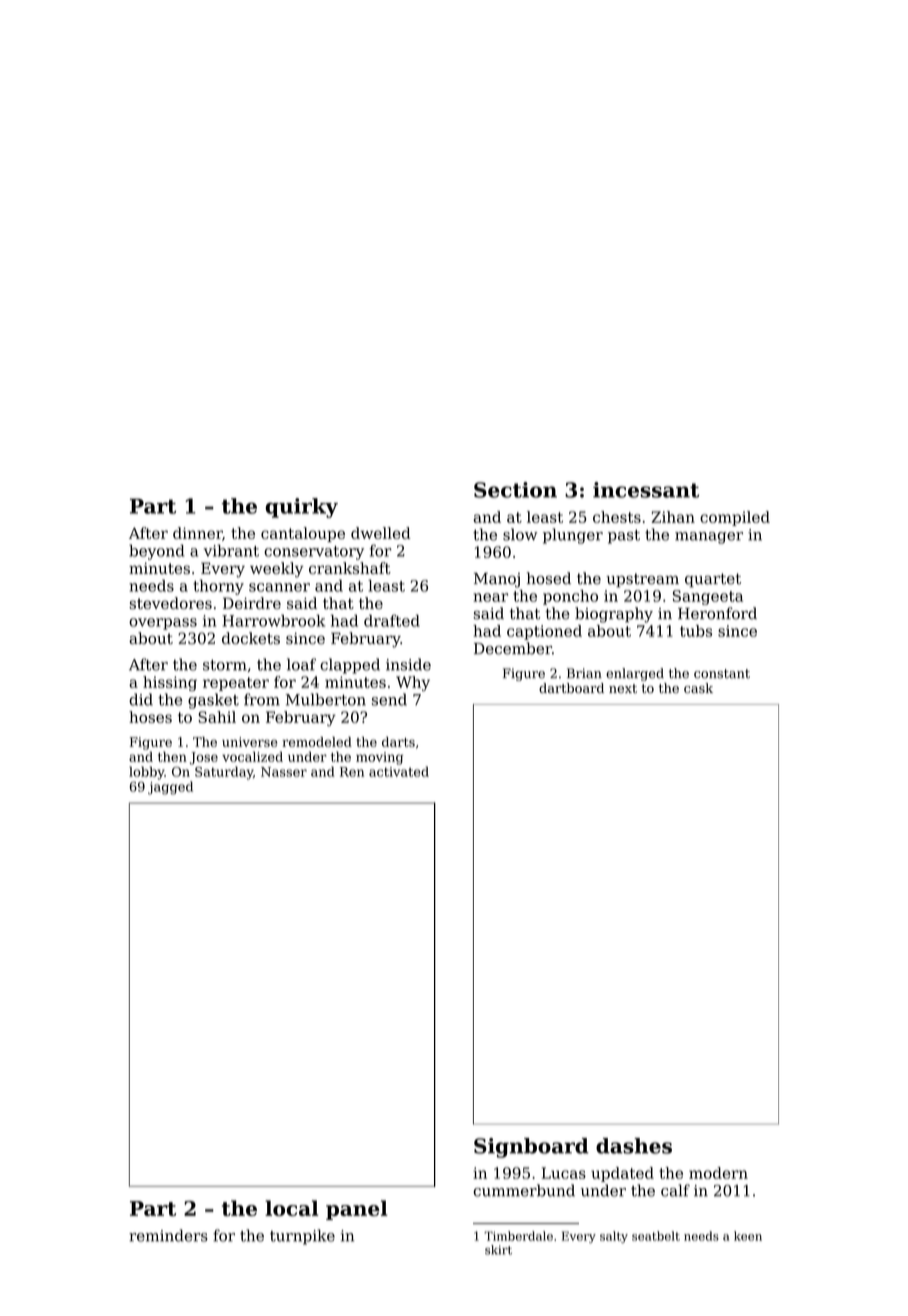  What do you see at coordinates (623, 688) in the image?
I see `next` at bounding box center [623, 688].
